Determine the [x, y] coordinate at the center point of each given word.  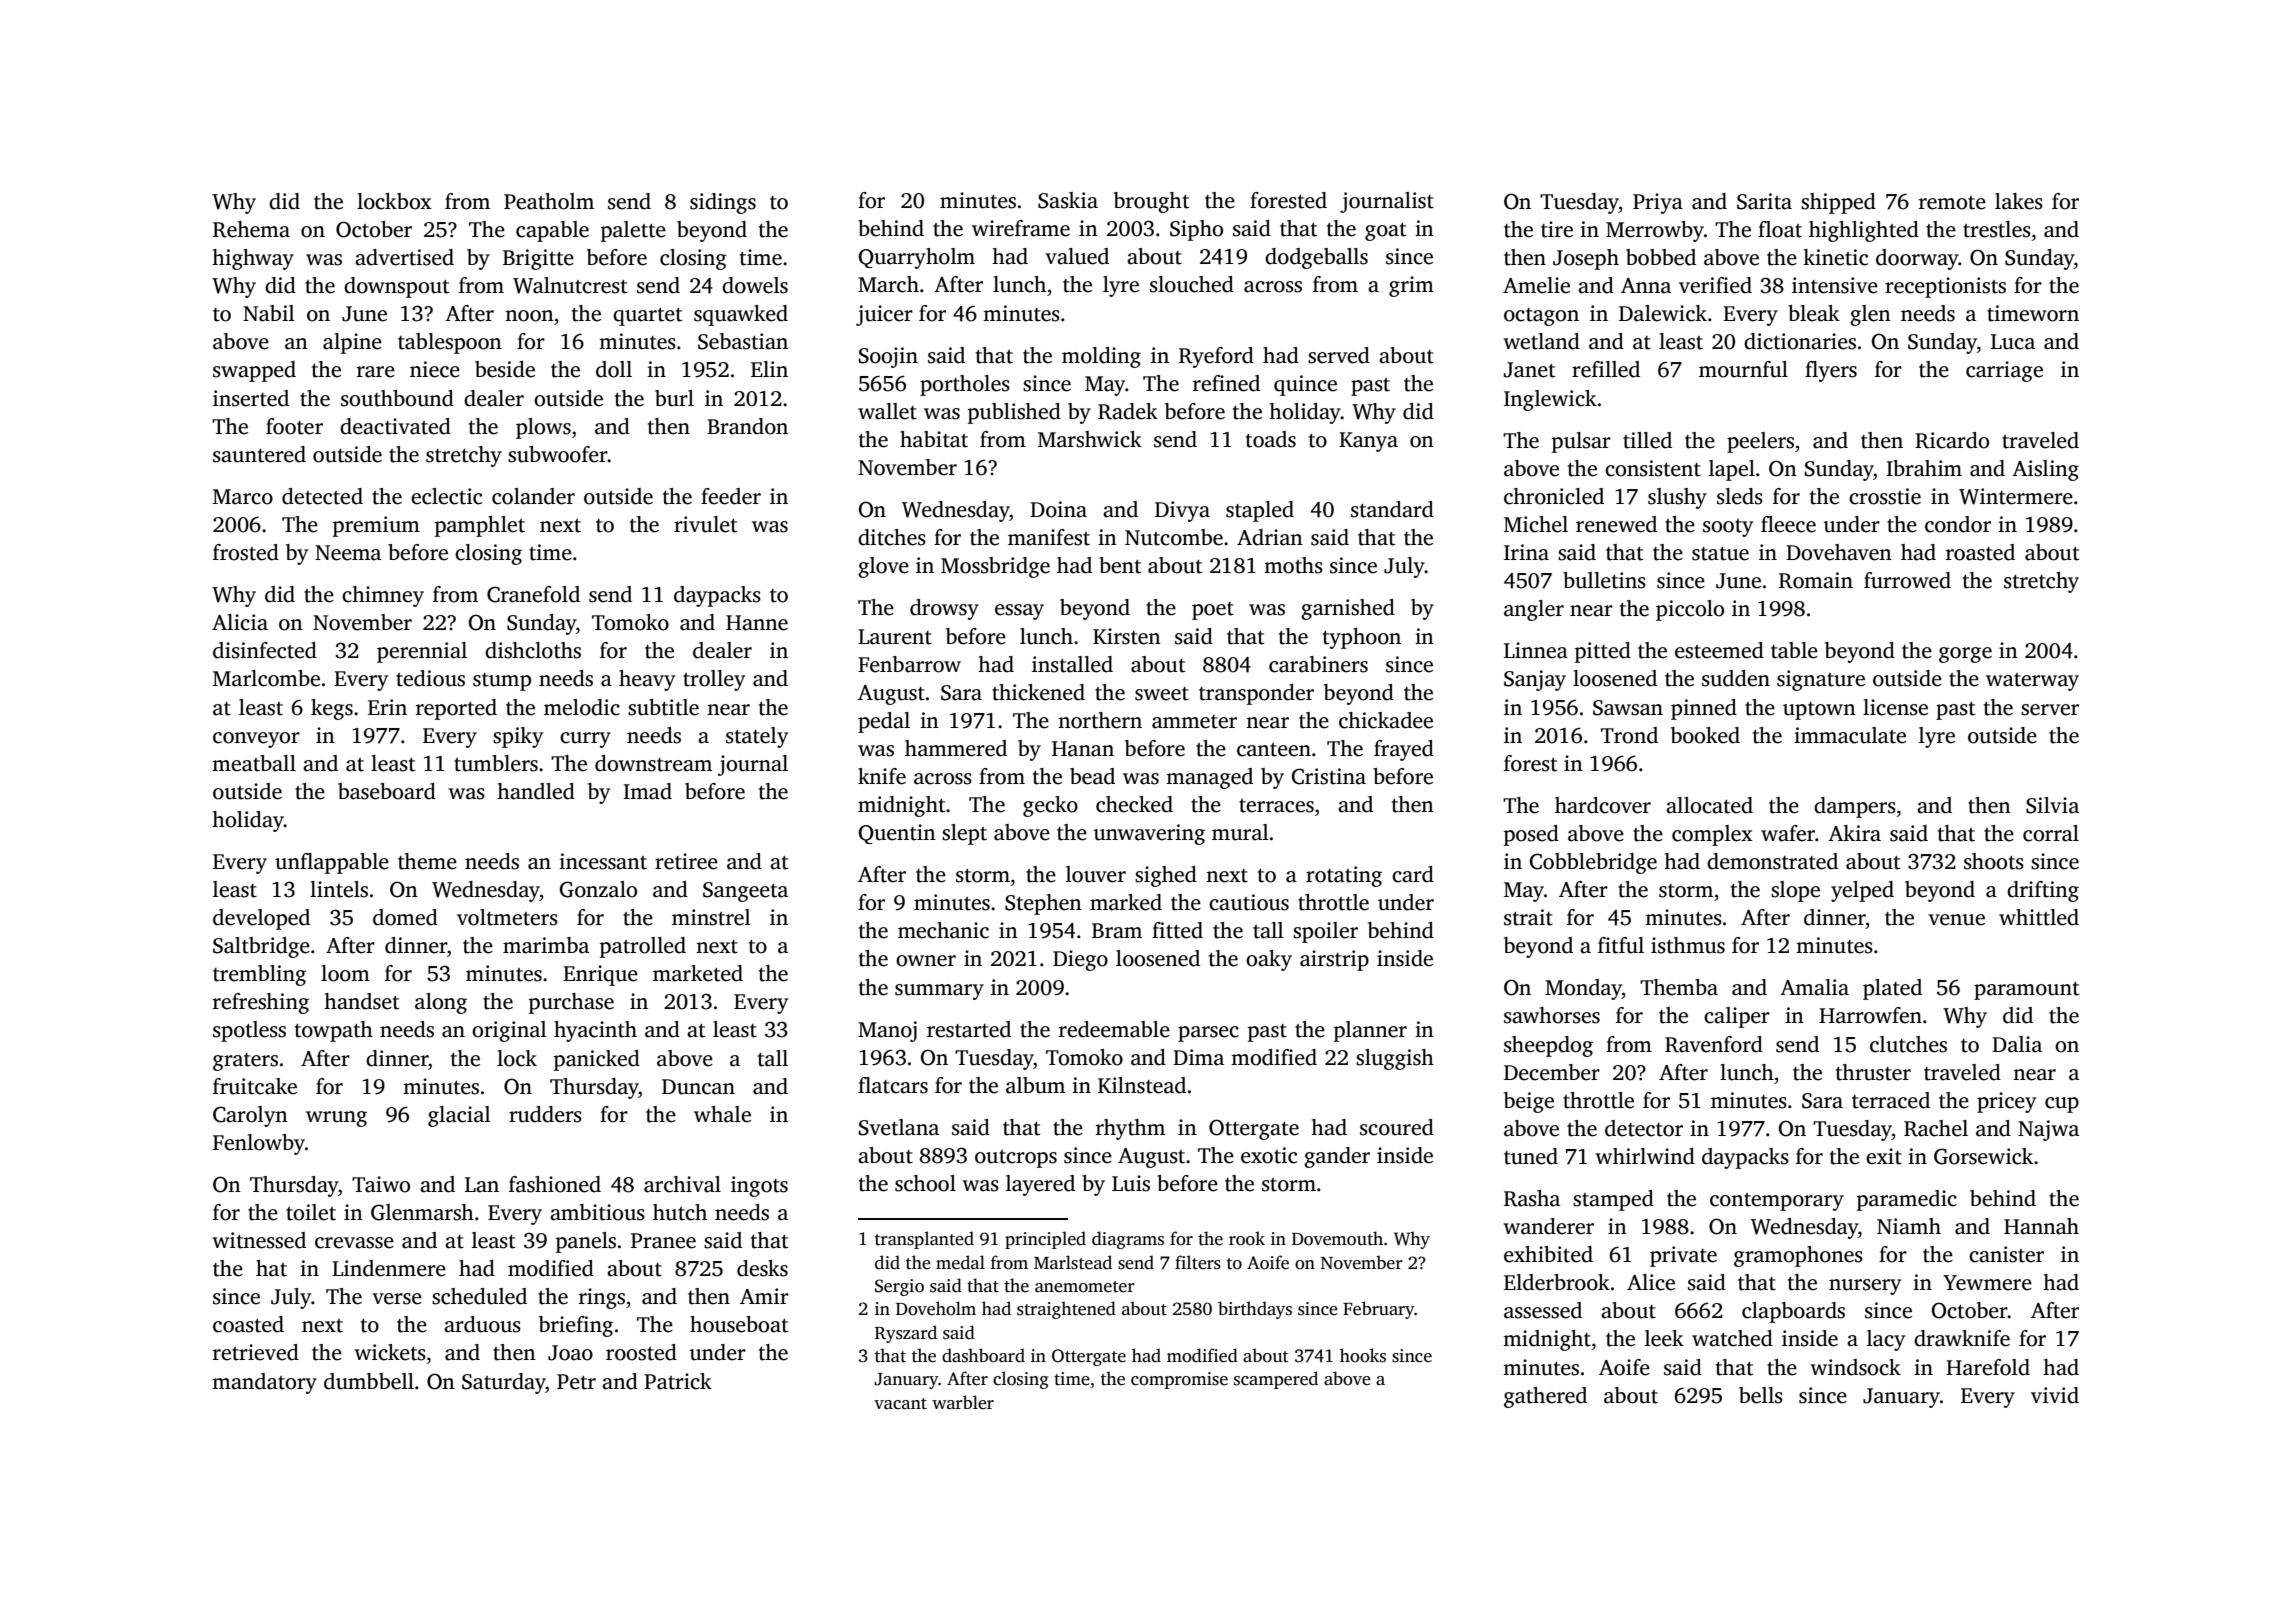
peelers [1760, 442]
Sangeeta [745, 892]
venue [1956, 920]
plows [543, 428]
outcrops [1016, 1159]
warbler [963, 1402]
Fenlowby [259, 1144]
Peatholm [549, 201]
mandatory [264, 1383]
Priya [1658, 203]
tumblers [496, 763]
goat [1385, 232]
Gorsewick [1983, 1156]
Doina [1058, 509]
